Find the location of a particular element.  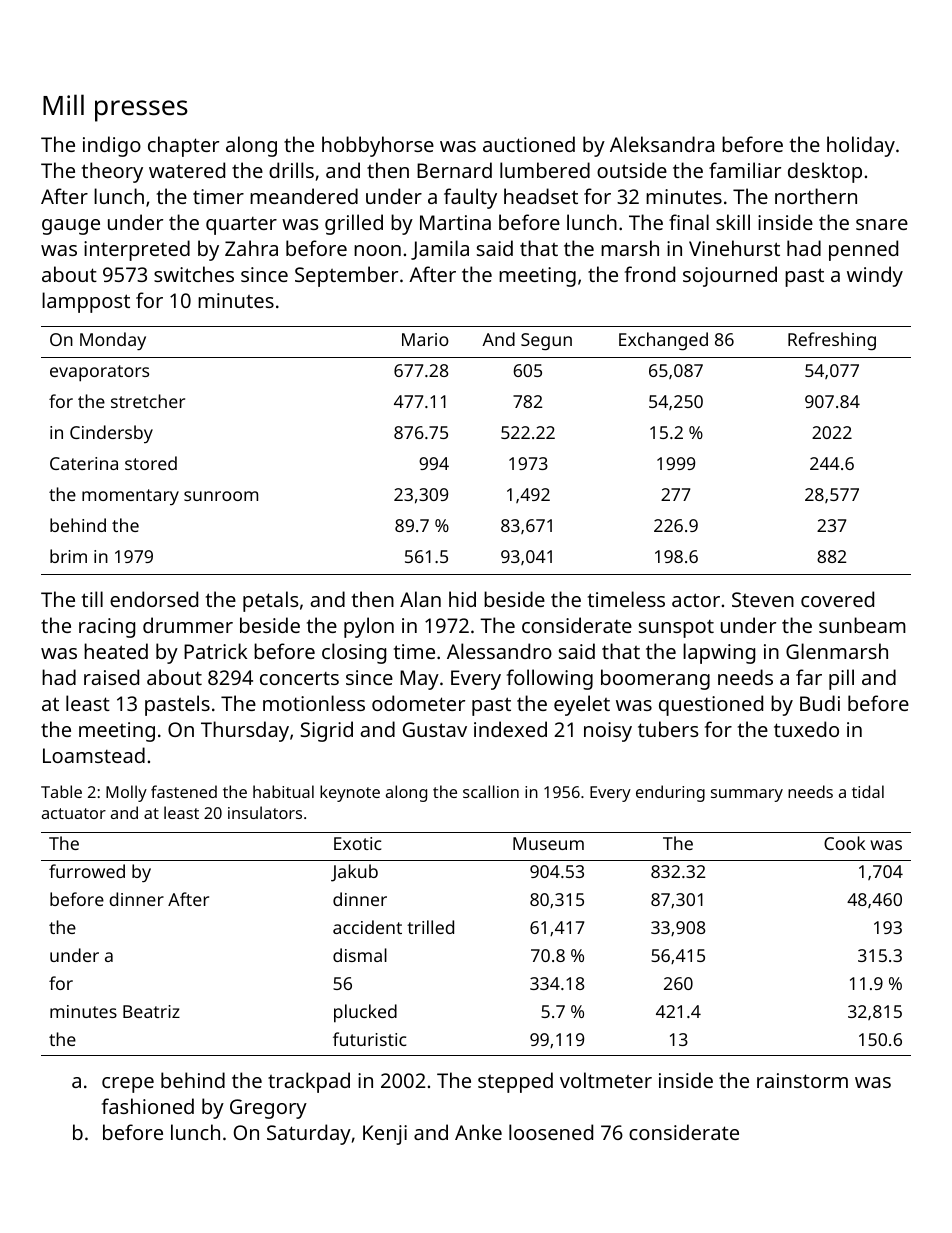

crepe is located at coordinates (128, 1085).
